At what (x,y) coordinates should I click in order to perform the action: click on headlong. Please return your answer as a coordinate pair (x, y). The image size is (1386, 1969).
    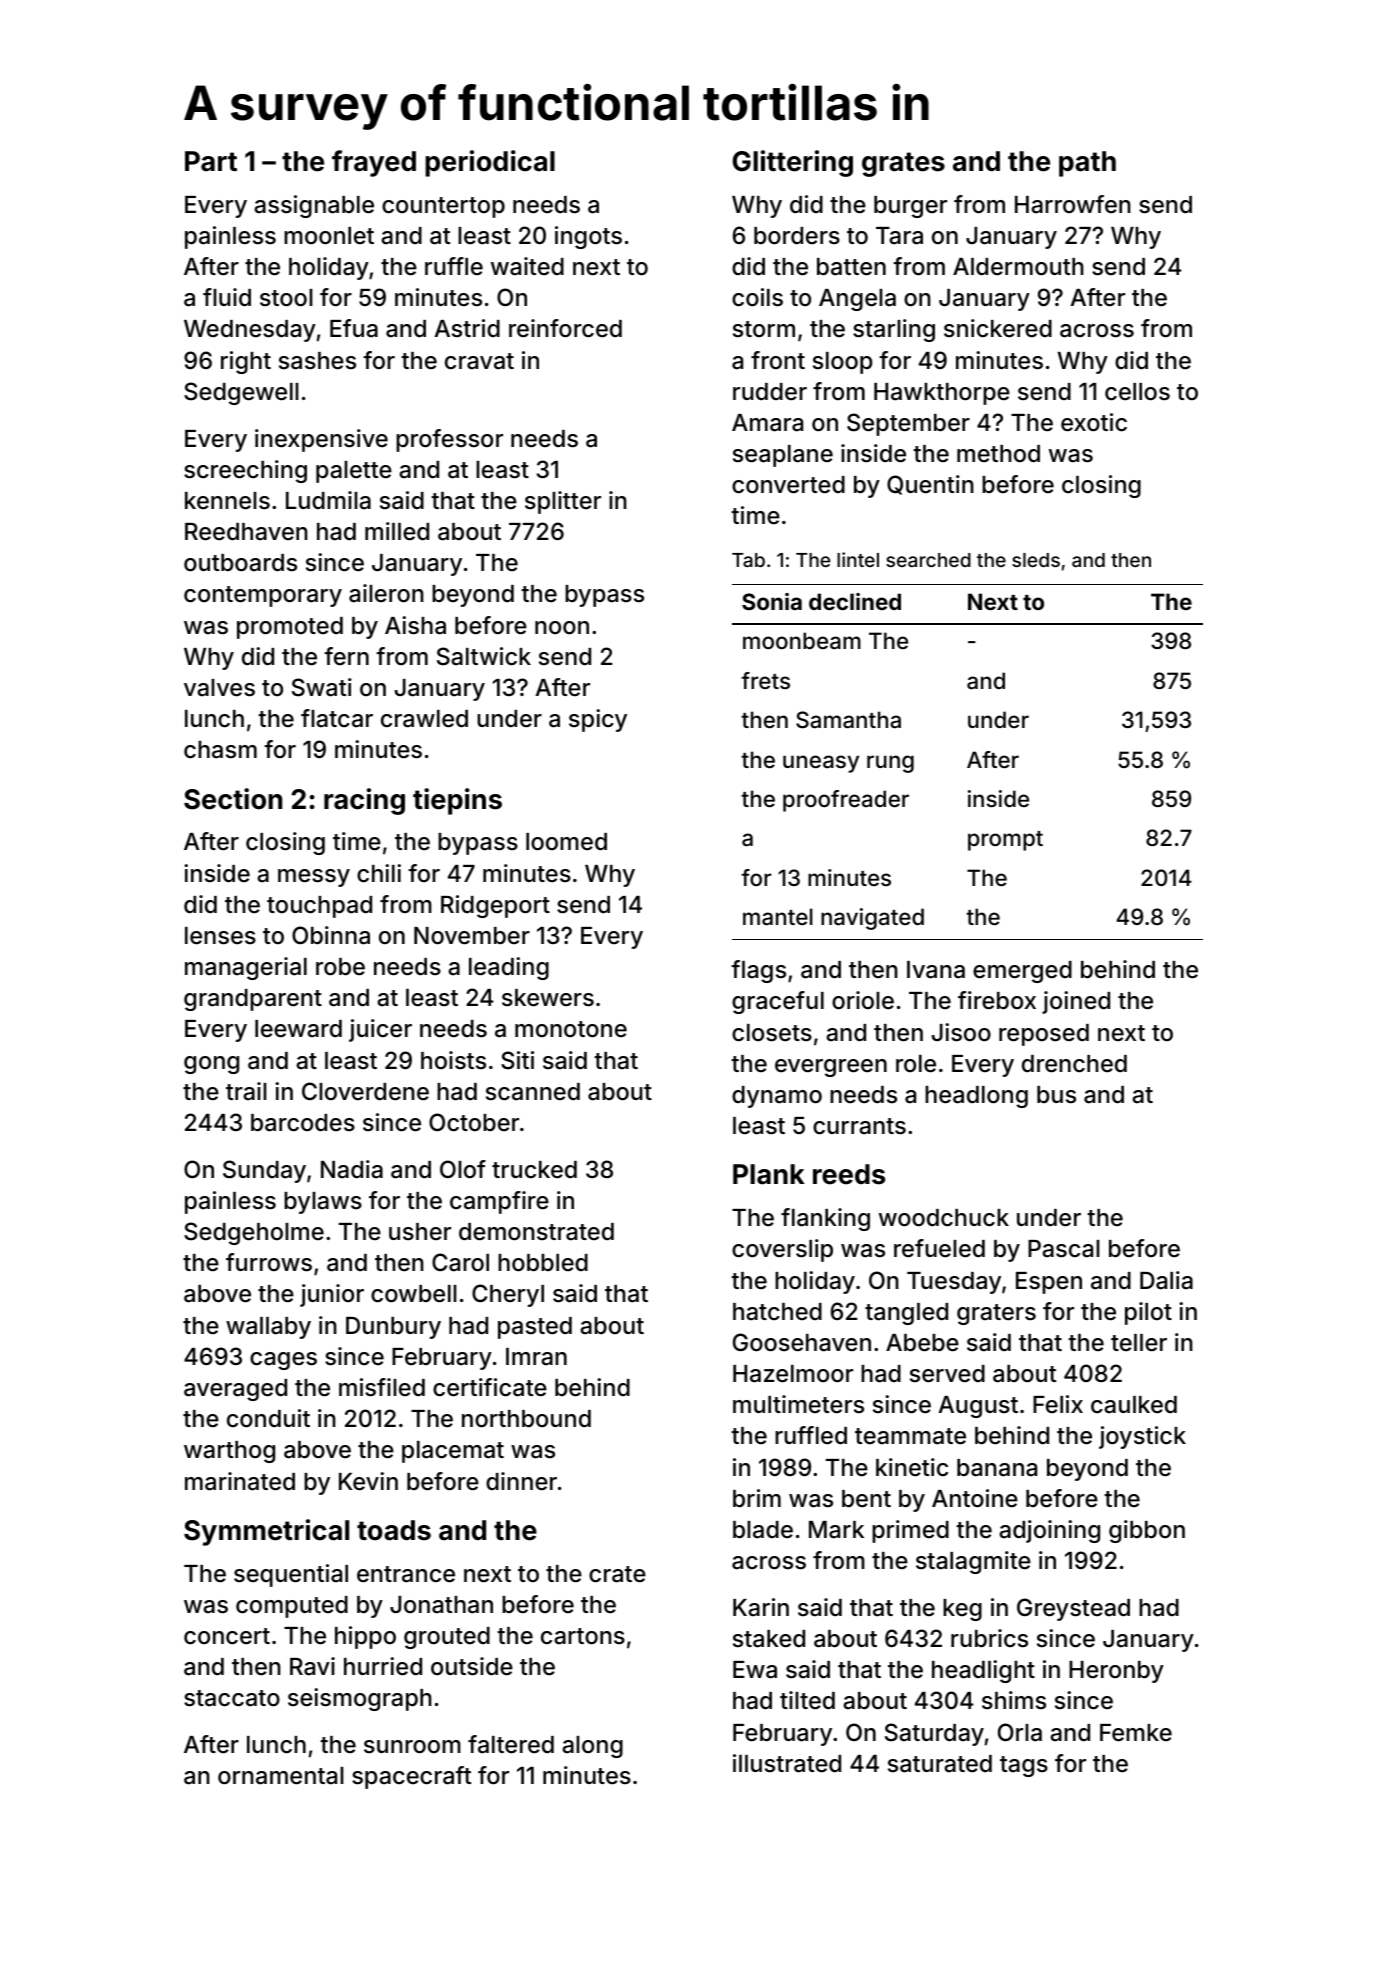
    Looking at the image, I should click on (976, 1097).
